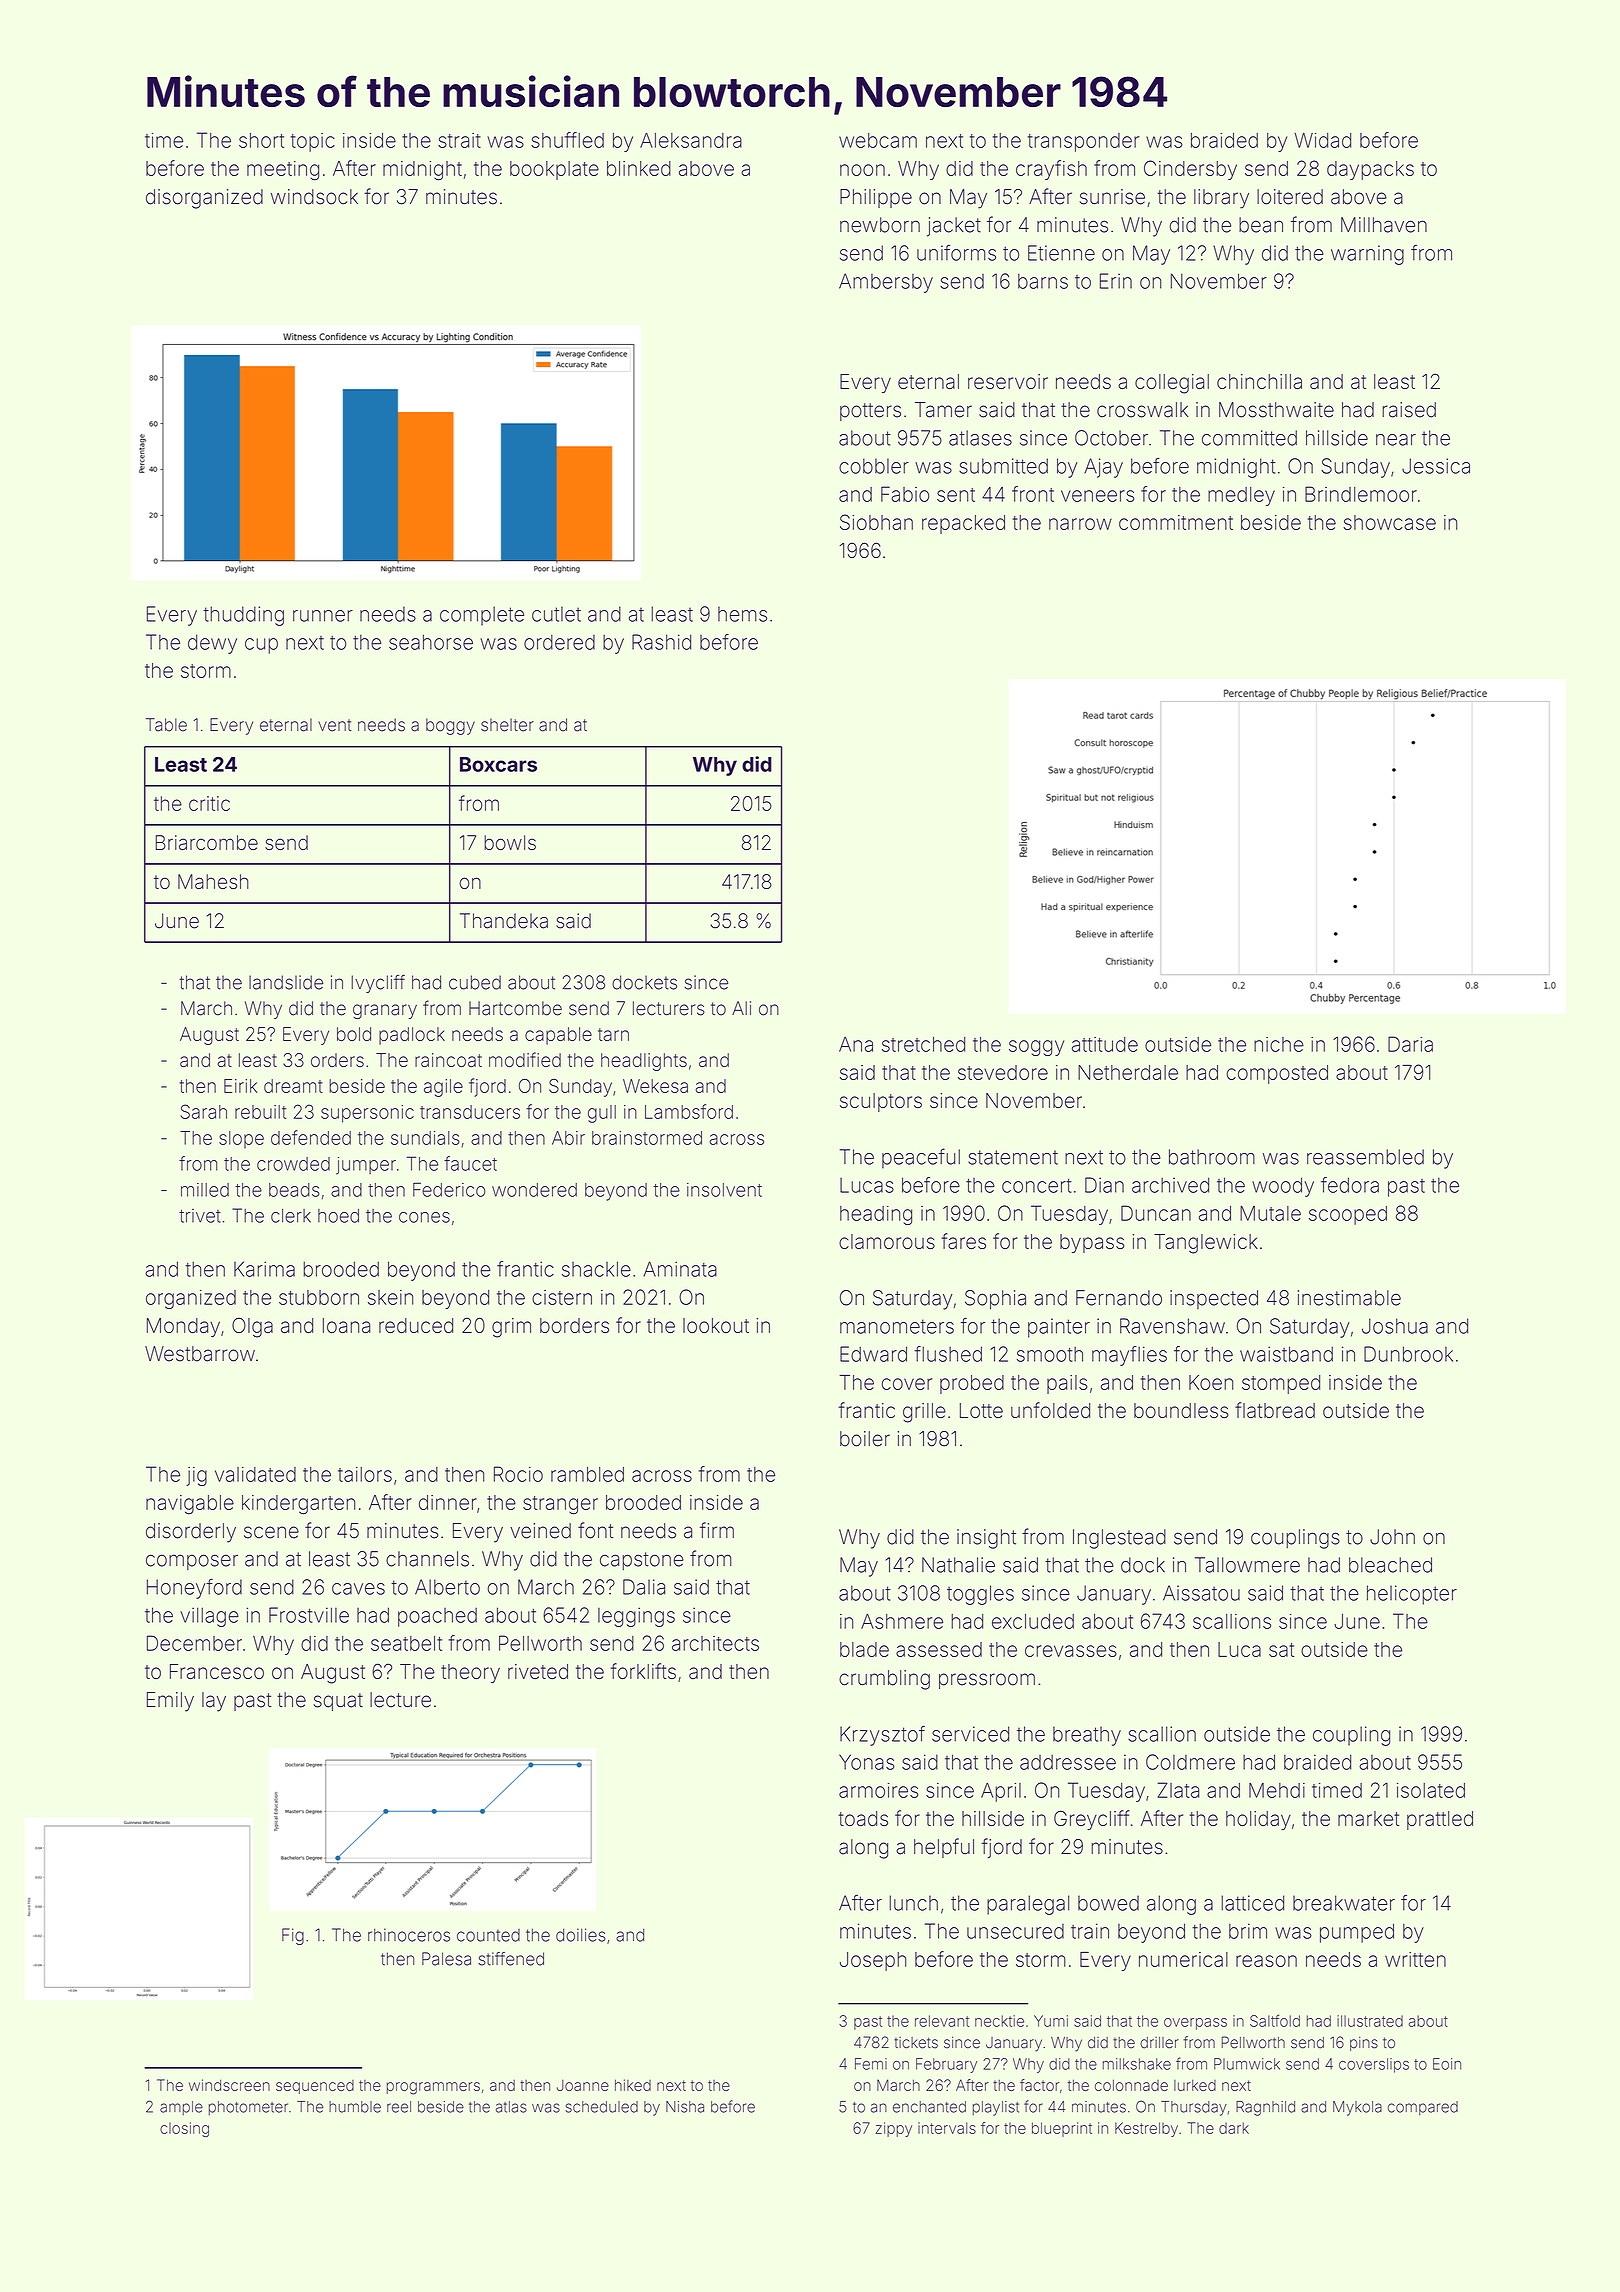 The image size is (1620, 2292). I want to click on hiked, so click(633, 2085).
